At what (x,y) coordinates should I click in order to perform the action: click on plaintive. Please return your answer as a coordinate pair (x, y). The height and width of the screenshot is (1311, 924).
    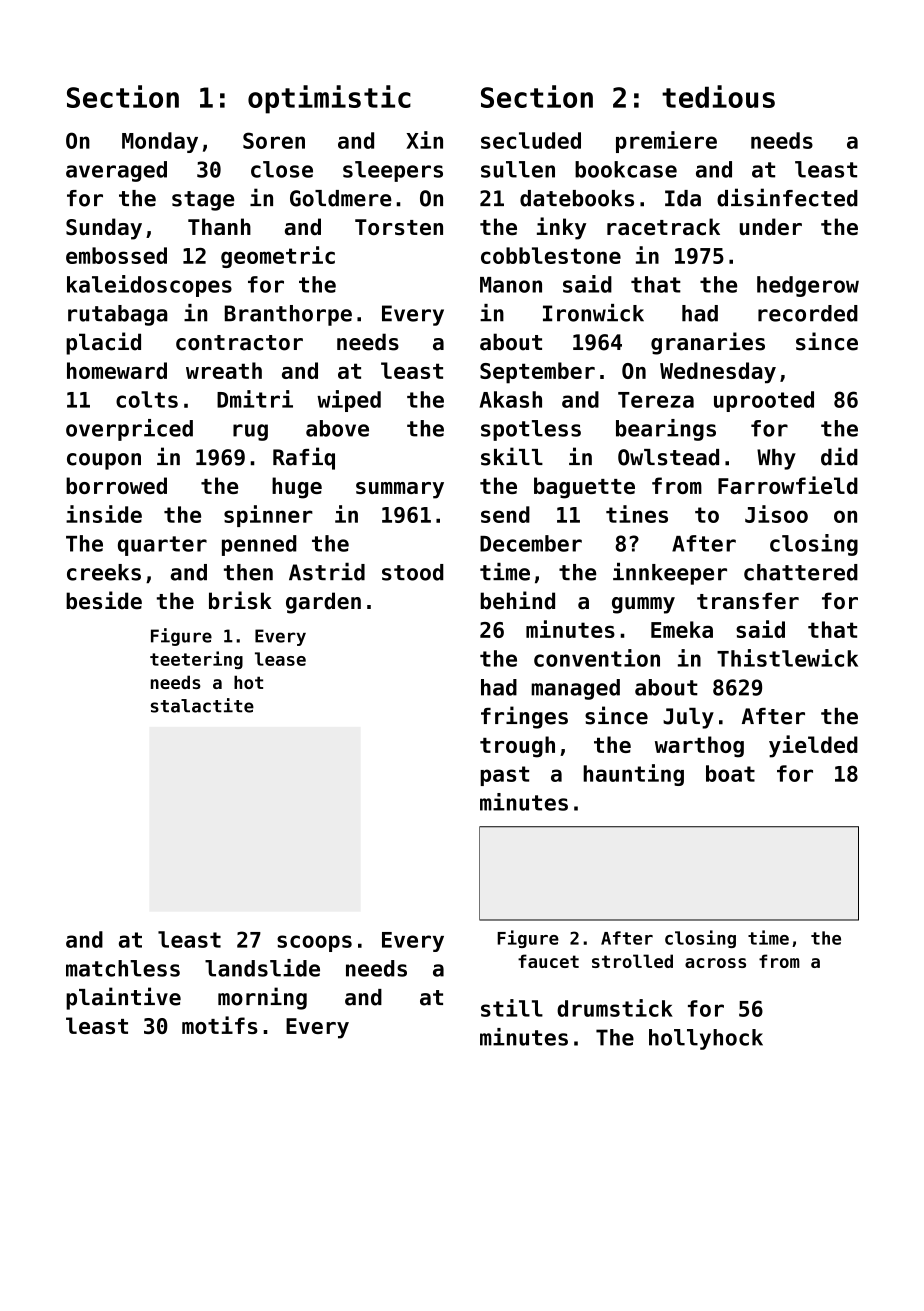
    Looking at the image, I should click on (123, 998).
